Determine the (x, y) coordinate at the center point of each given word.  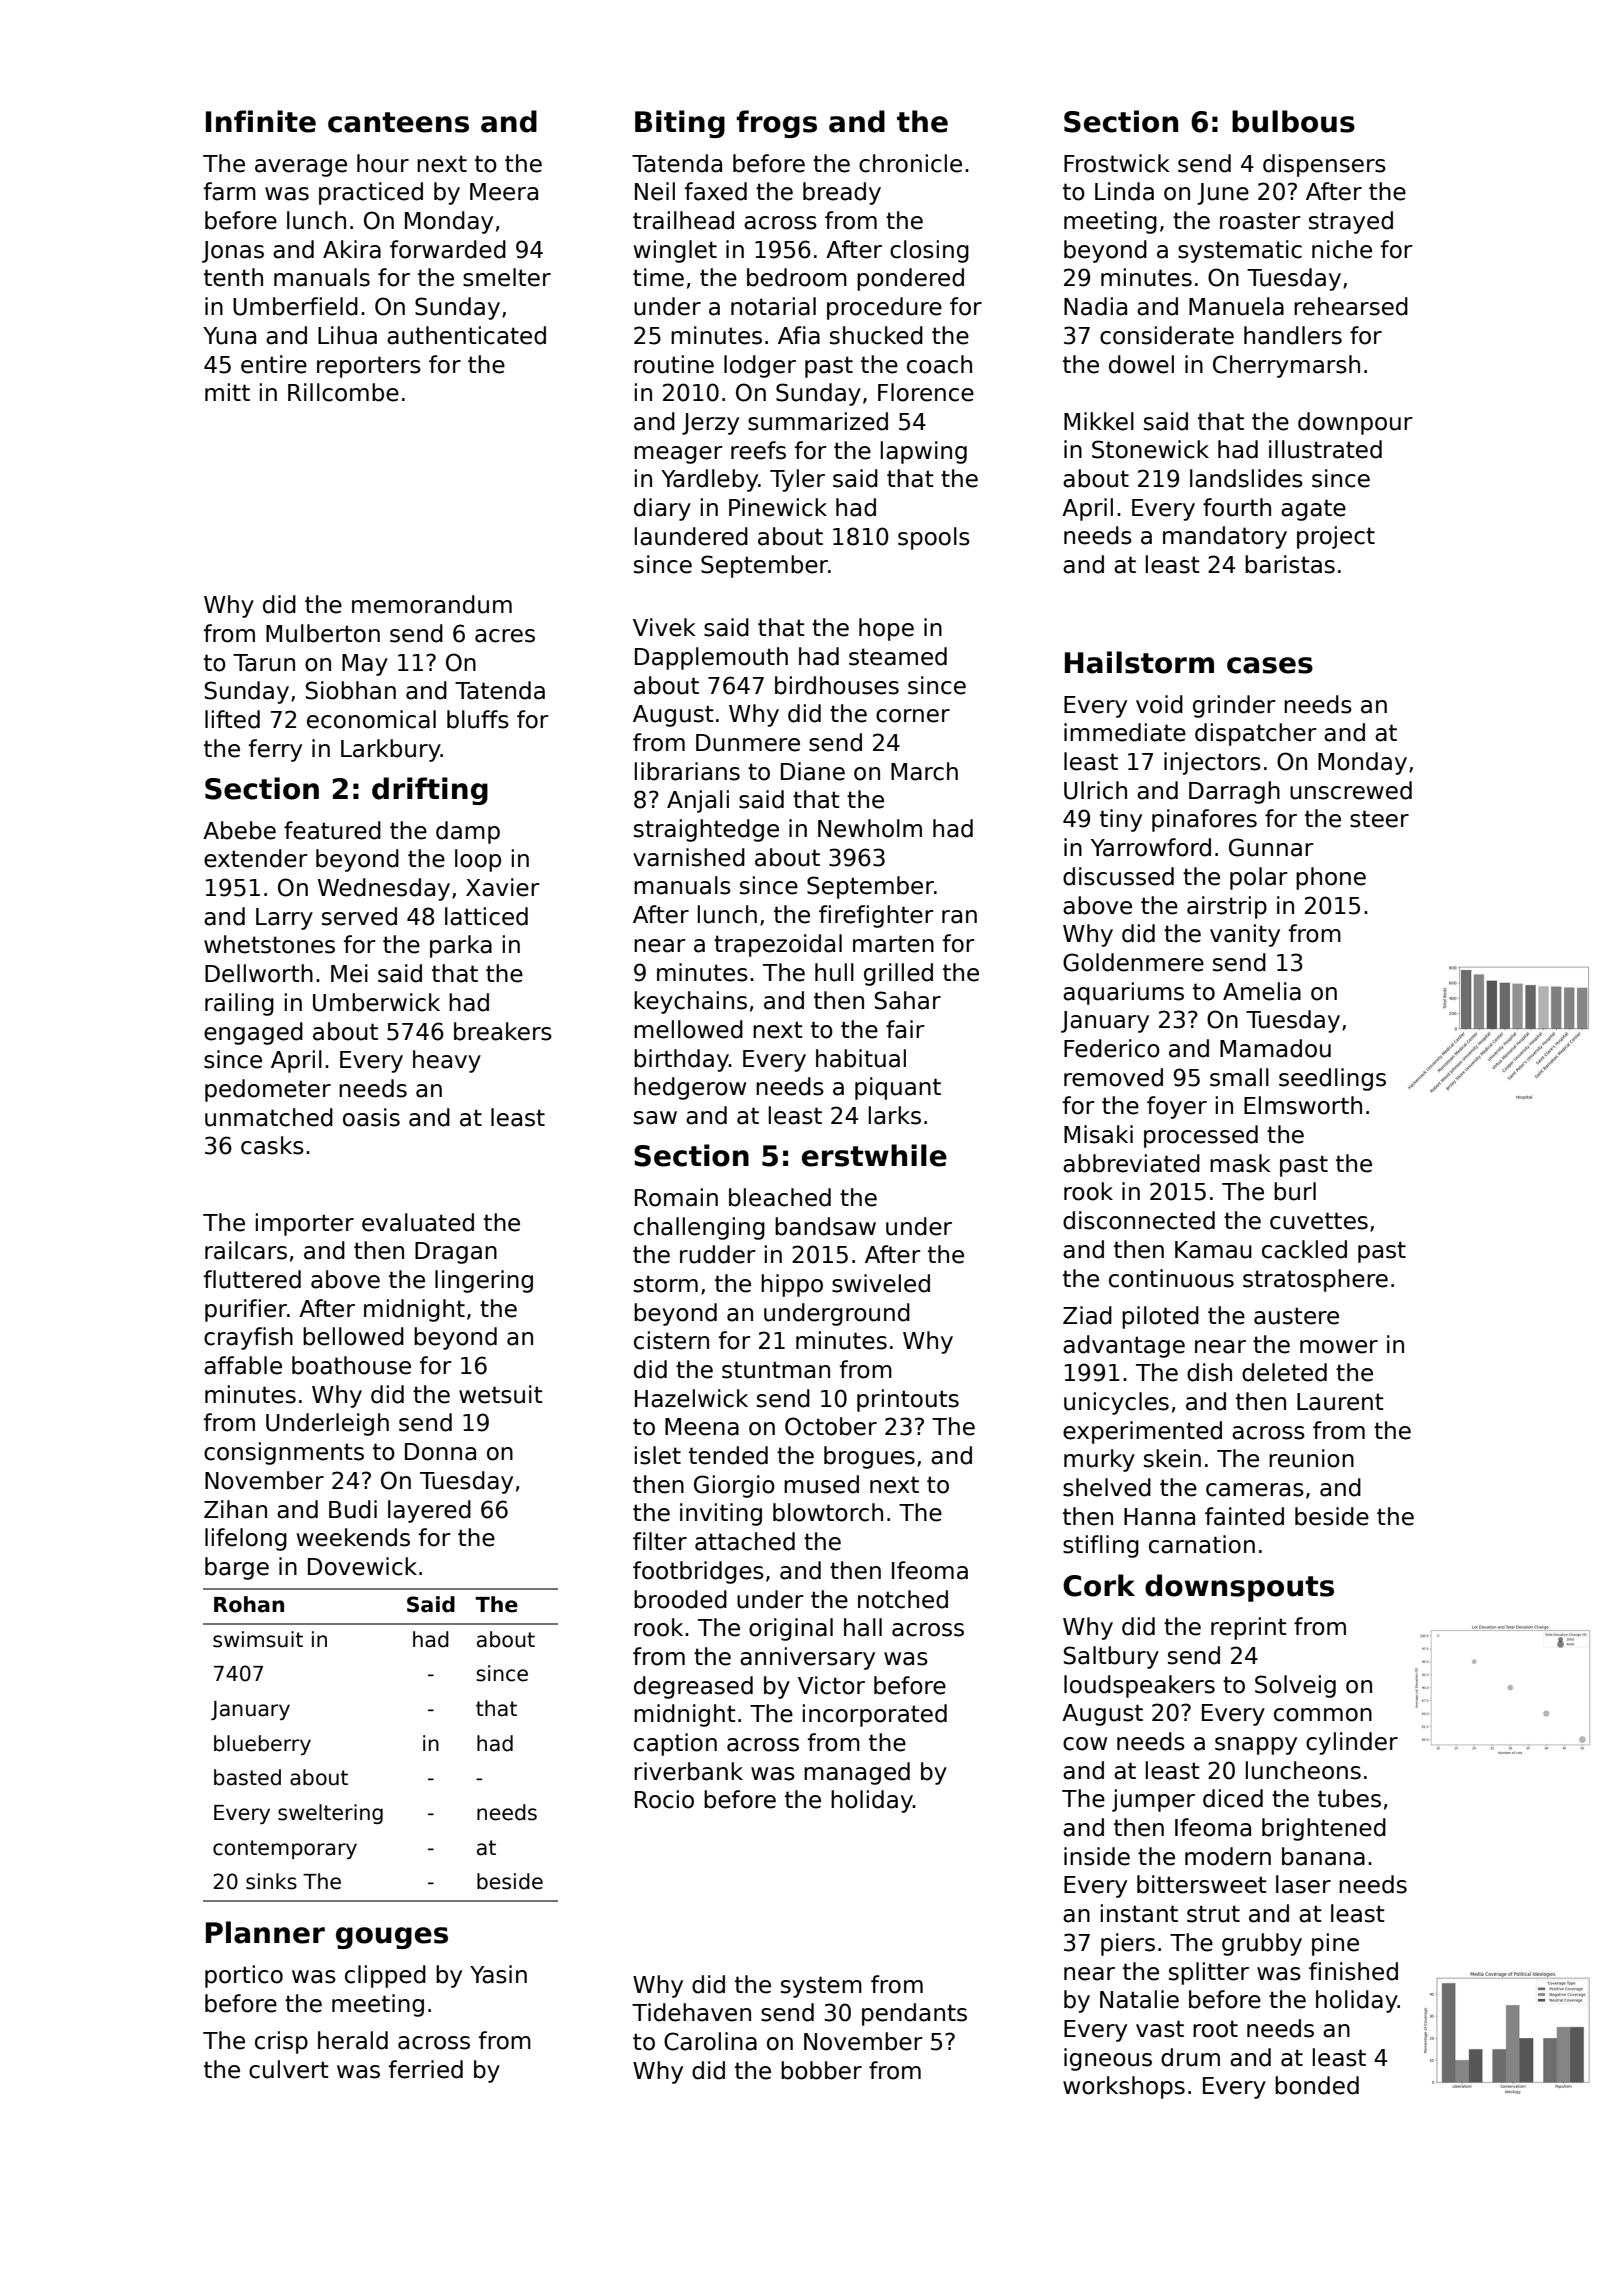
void (1159, 704)
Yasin (498, 1974)
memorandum (432, 604)
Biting (680, 124)
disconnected (1139, 1220)
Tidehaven (691, 2012)
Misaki (1098, 1134)
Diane (813, 771)
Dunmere (748, 743)
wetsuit (501, 1394)
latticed (486, 916)
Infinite (261, 121)
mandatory (1225, 537)
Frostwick (1117, 163)
